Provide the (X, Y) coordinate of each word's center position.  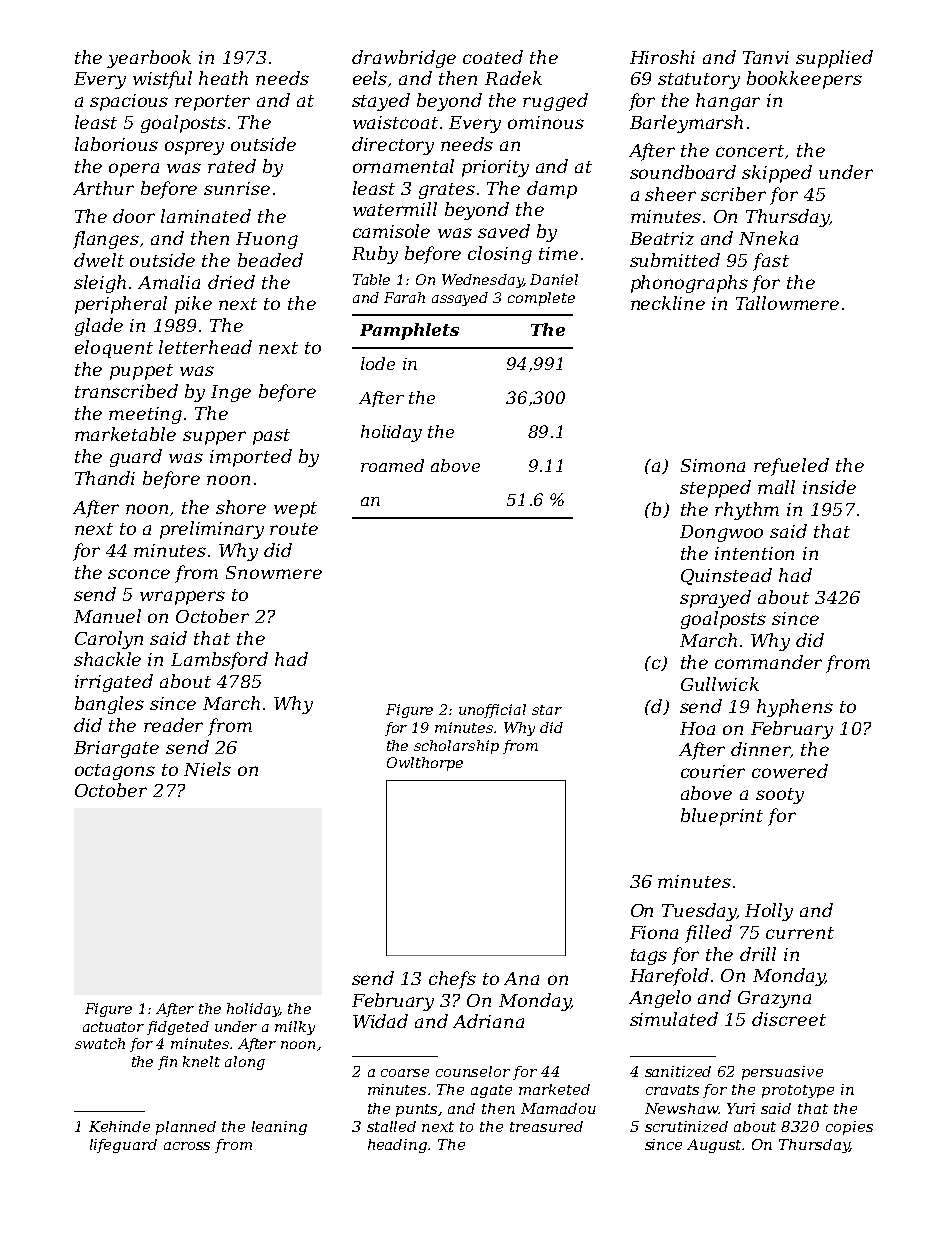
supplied (834, 59)
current (800, 933)
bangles (109, 705)
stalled (391, 1126)
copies (849, 1128)
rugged (555, 102)
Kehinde (119, 1126)
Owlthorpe (425, 764)
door (134, 216)
